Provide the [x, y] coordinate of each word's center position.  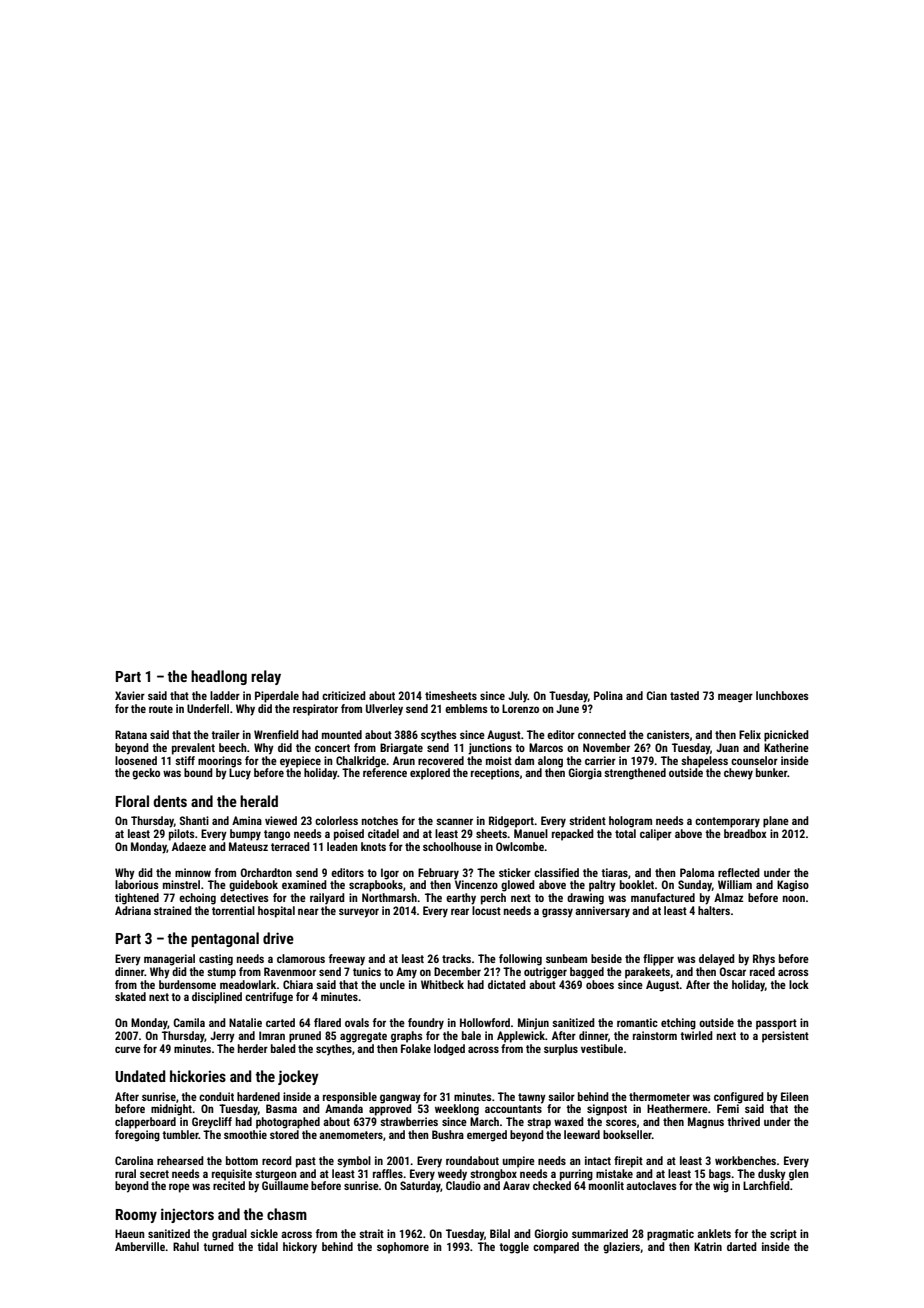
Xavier [130, 695]
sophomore [403, 1248]
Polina [608, 695]
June [567, 708]
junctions [490, 749]
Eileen [795, 1096]
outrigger [545, 973]
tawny [532, 1098]
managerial [169, 960]
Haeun [130, 1233]
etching [678, 1024]
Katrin [708, 1246]
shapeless [704, 762]
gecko [146, 774]
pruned [305, 1037]
